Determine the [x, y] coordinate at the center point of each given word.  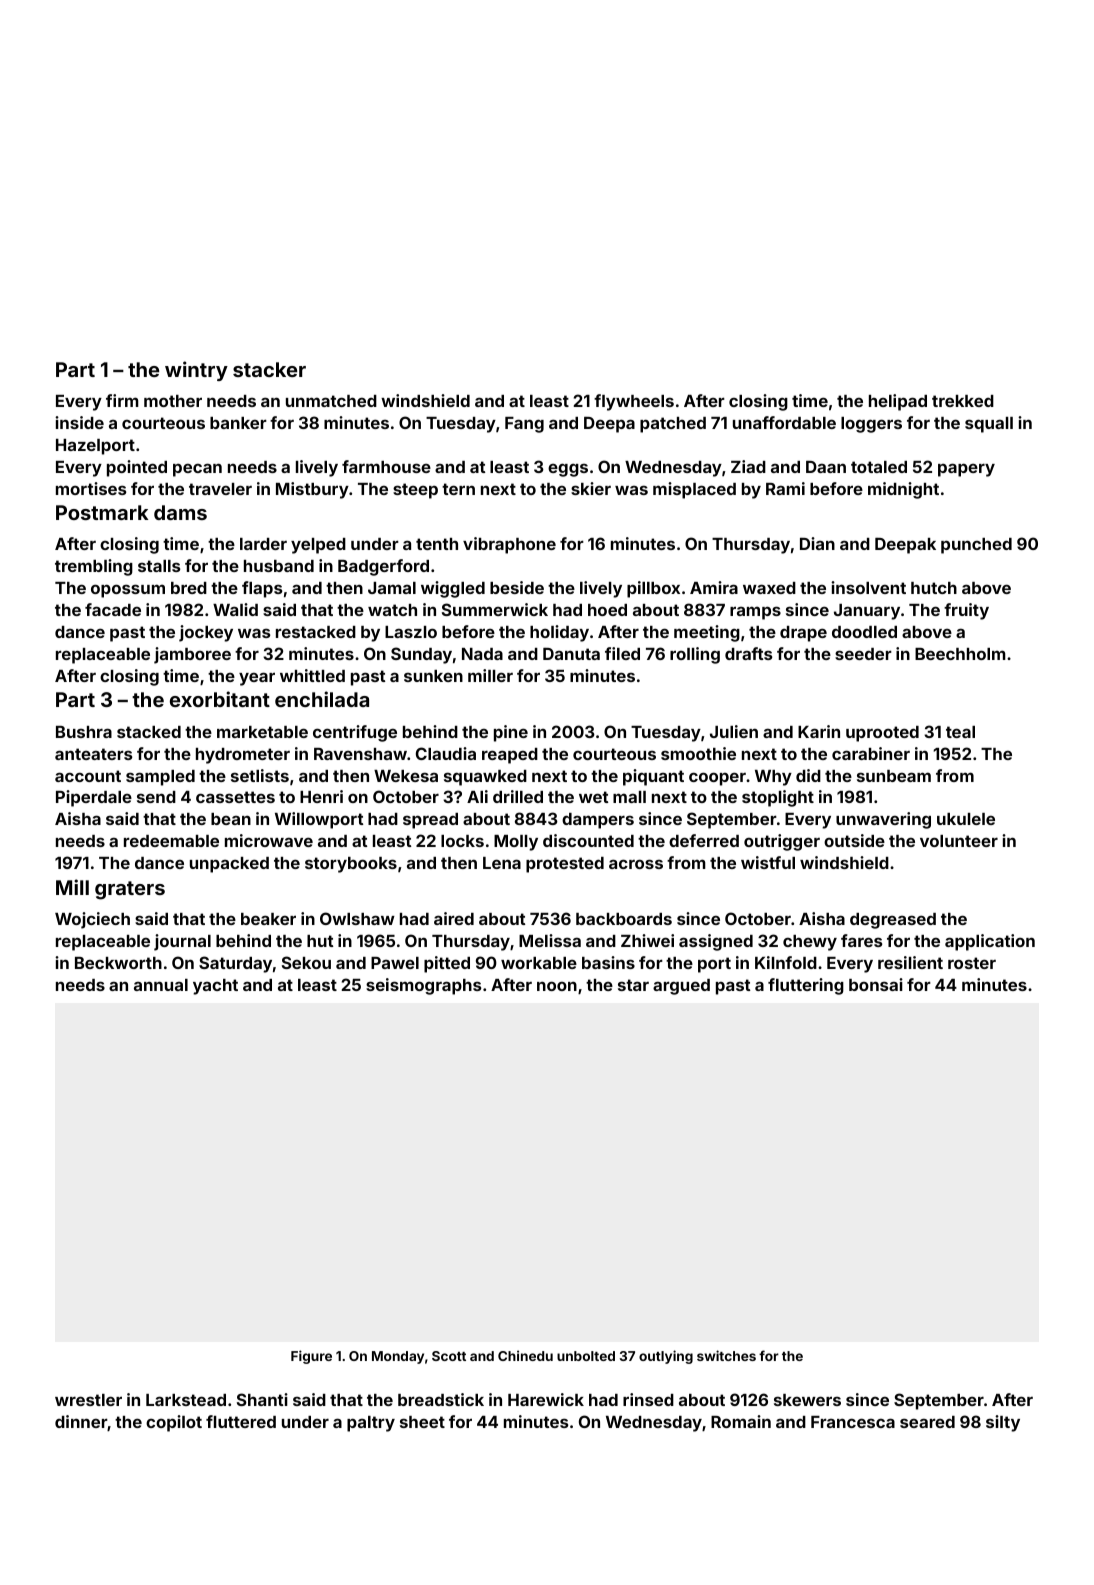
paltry [371, 1424]
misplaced [694, 490]
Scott [449, 1356]
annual [161, 985]
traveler [220, 489]
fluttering [806, 986]
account [88, 776]
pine [511, 733]
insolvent [868, 587]
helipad [898, 402]
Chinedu [525, 1355]
